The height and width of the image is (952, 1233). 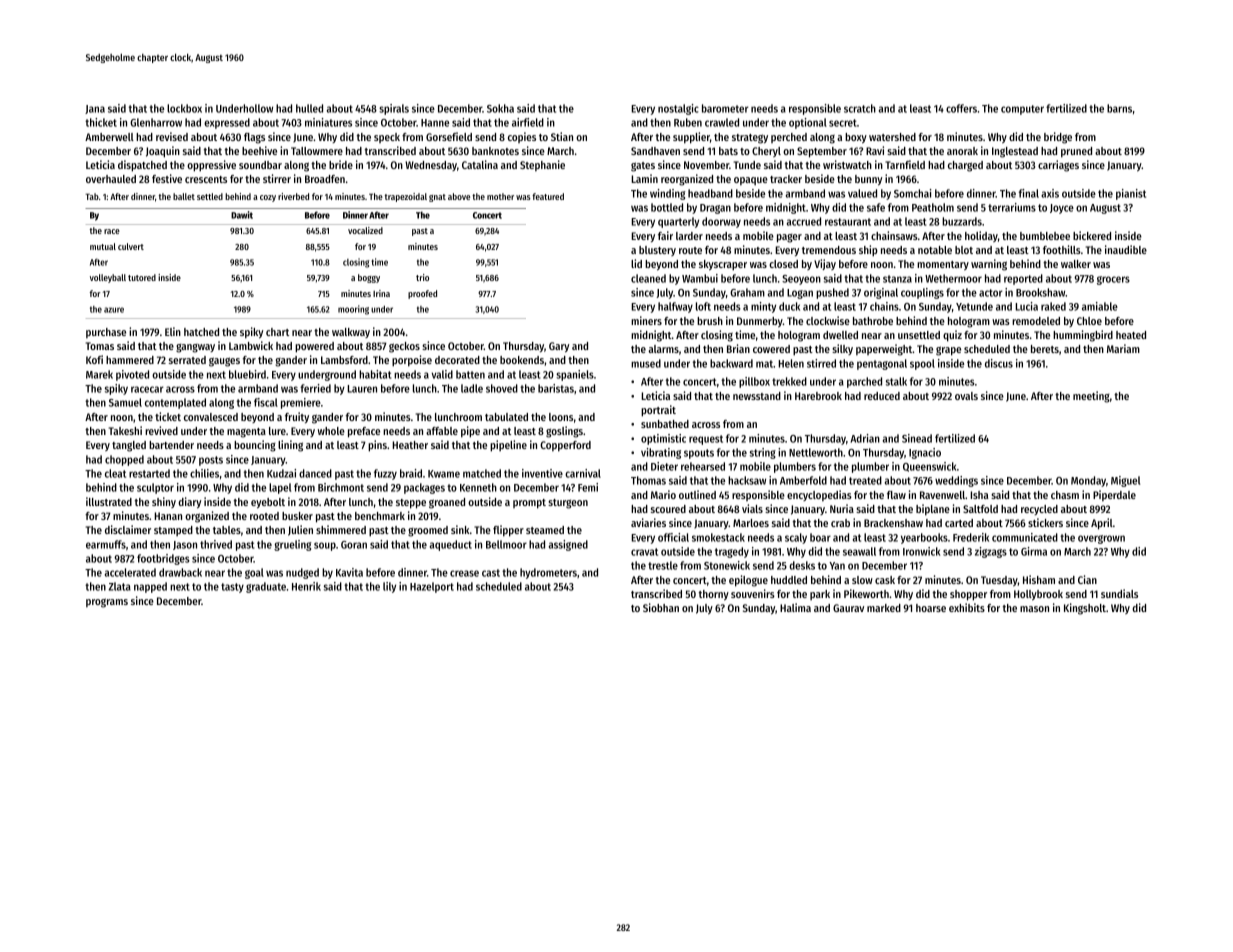 What do you see at coordinates (124, 460) in the image?
I see `chopped` at bounding box center [124, 460].
